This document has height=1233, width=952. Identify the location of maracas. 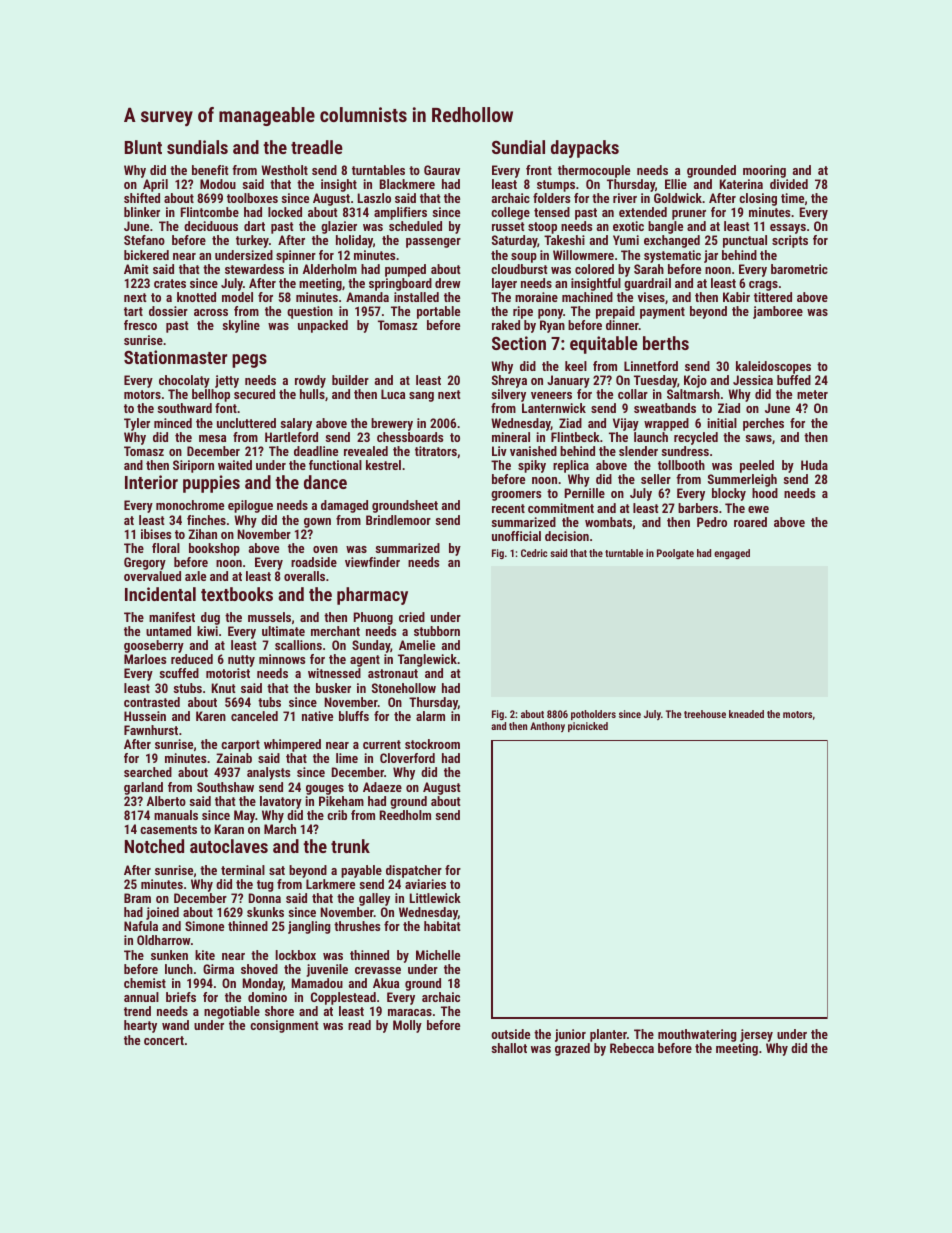
(410, 1012).
